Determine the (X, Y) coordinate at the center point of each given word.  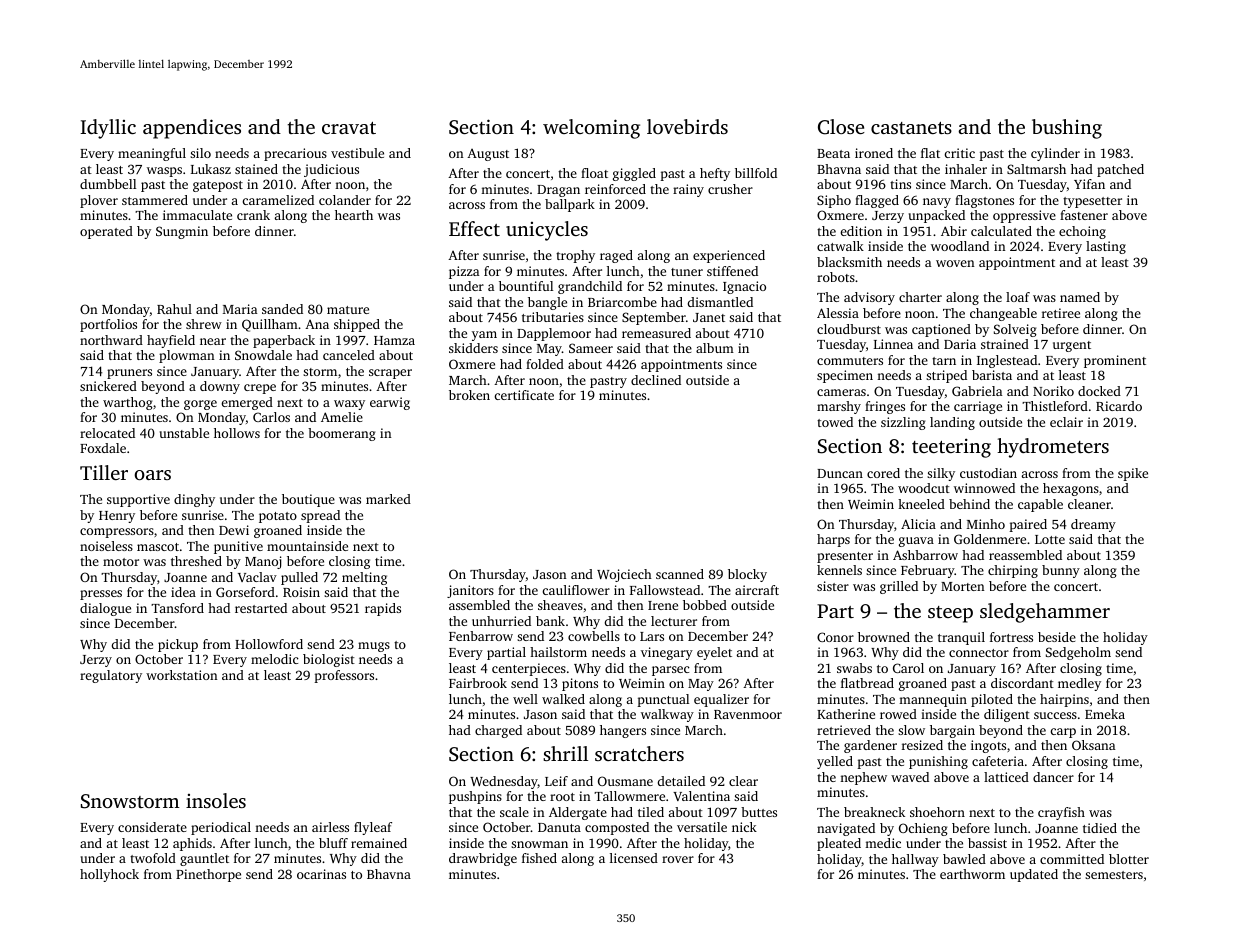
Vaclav (257, 577)
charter (920, 297)
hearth (354, 215)
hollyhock (109, 875)
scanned (680, 574)
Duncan (840, 473)
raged (616, 256)
